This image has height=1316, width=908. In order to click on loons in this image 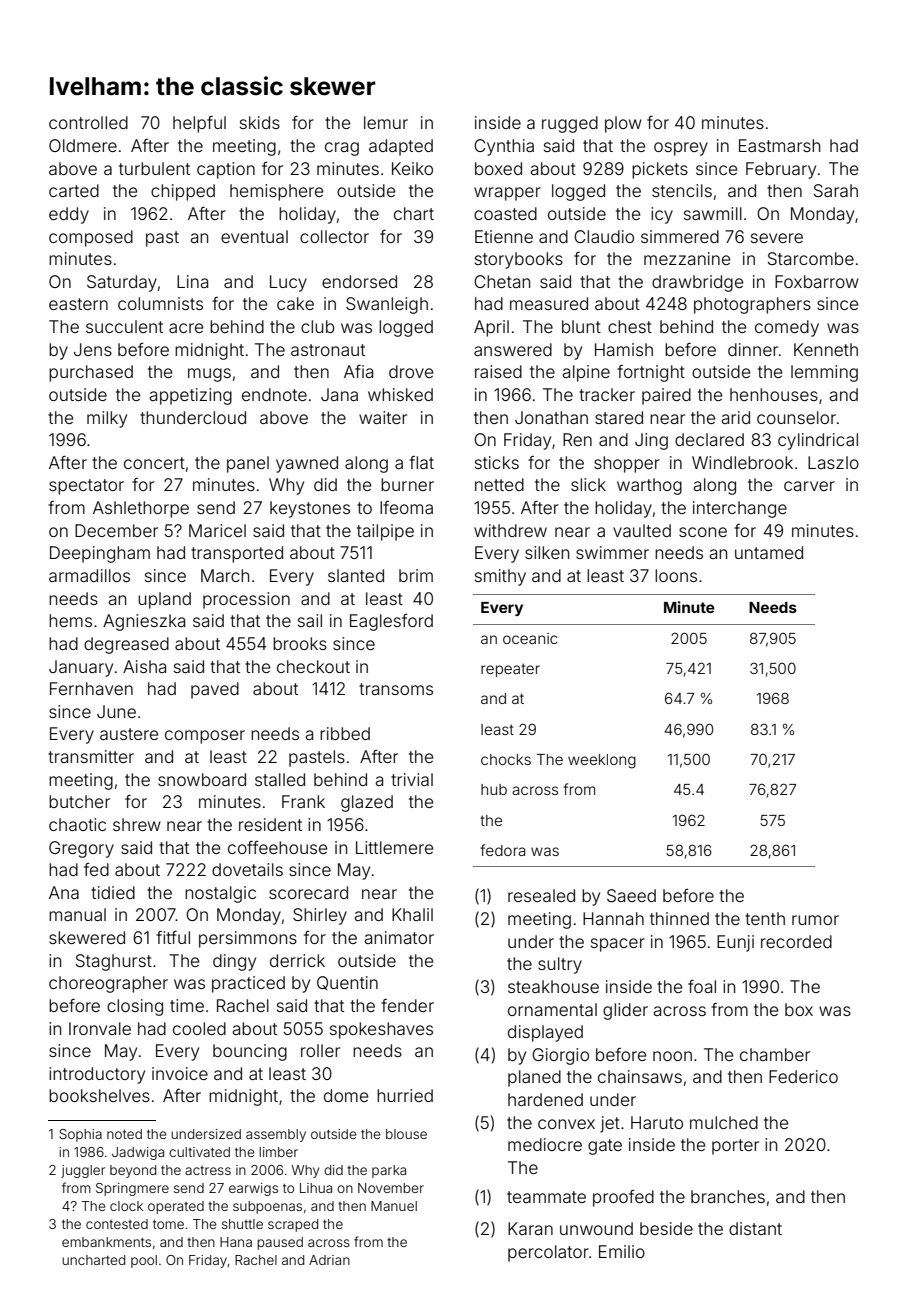, I will do `click(676, 575)`.
